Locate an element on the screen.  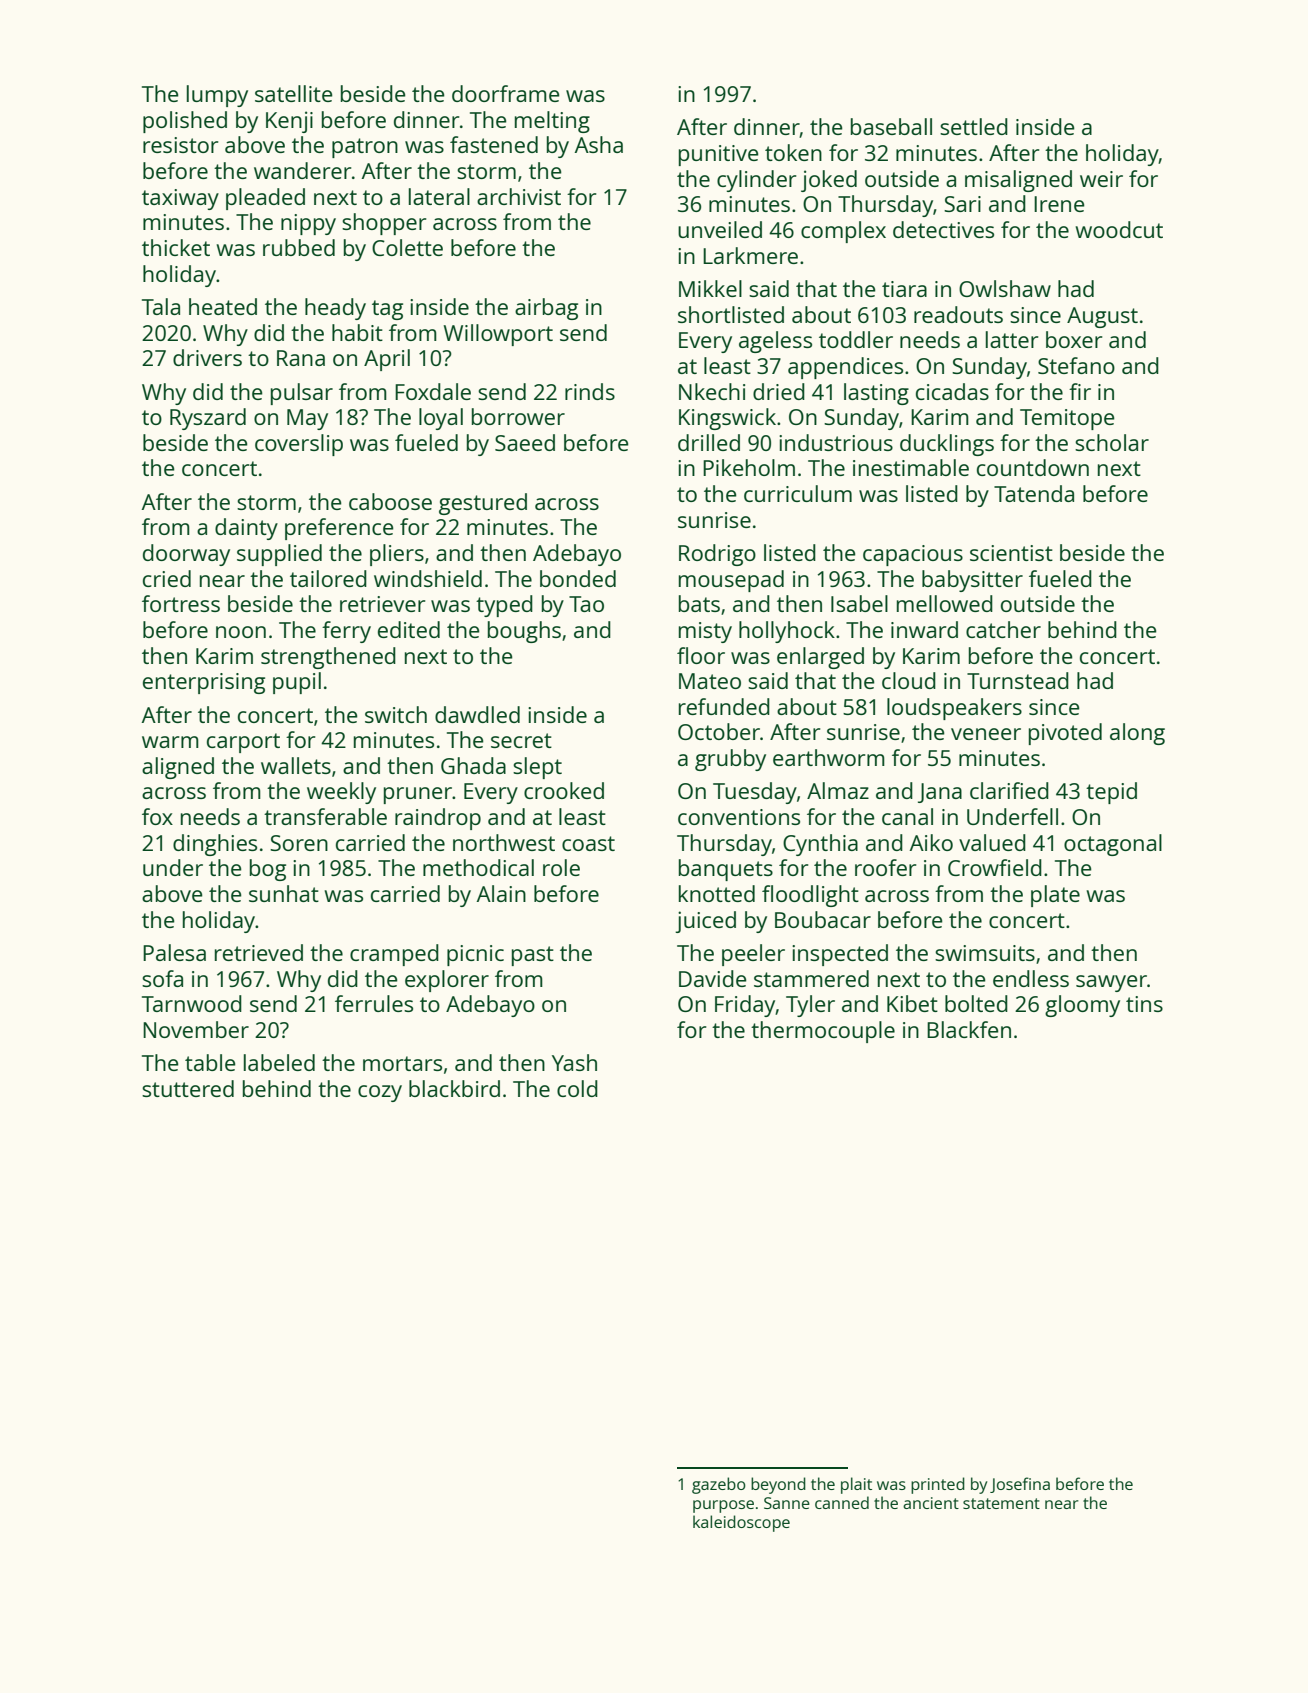
detectives is located at coordinates (943, 229).
